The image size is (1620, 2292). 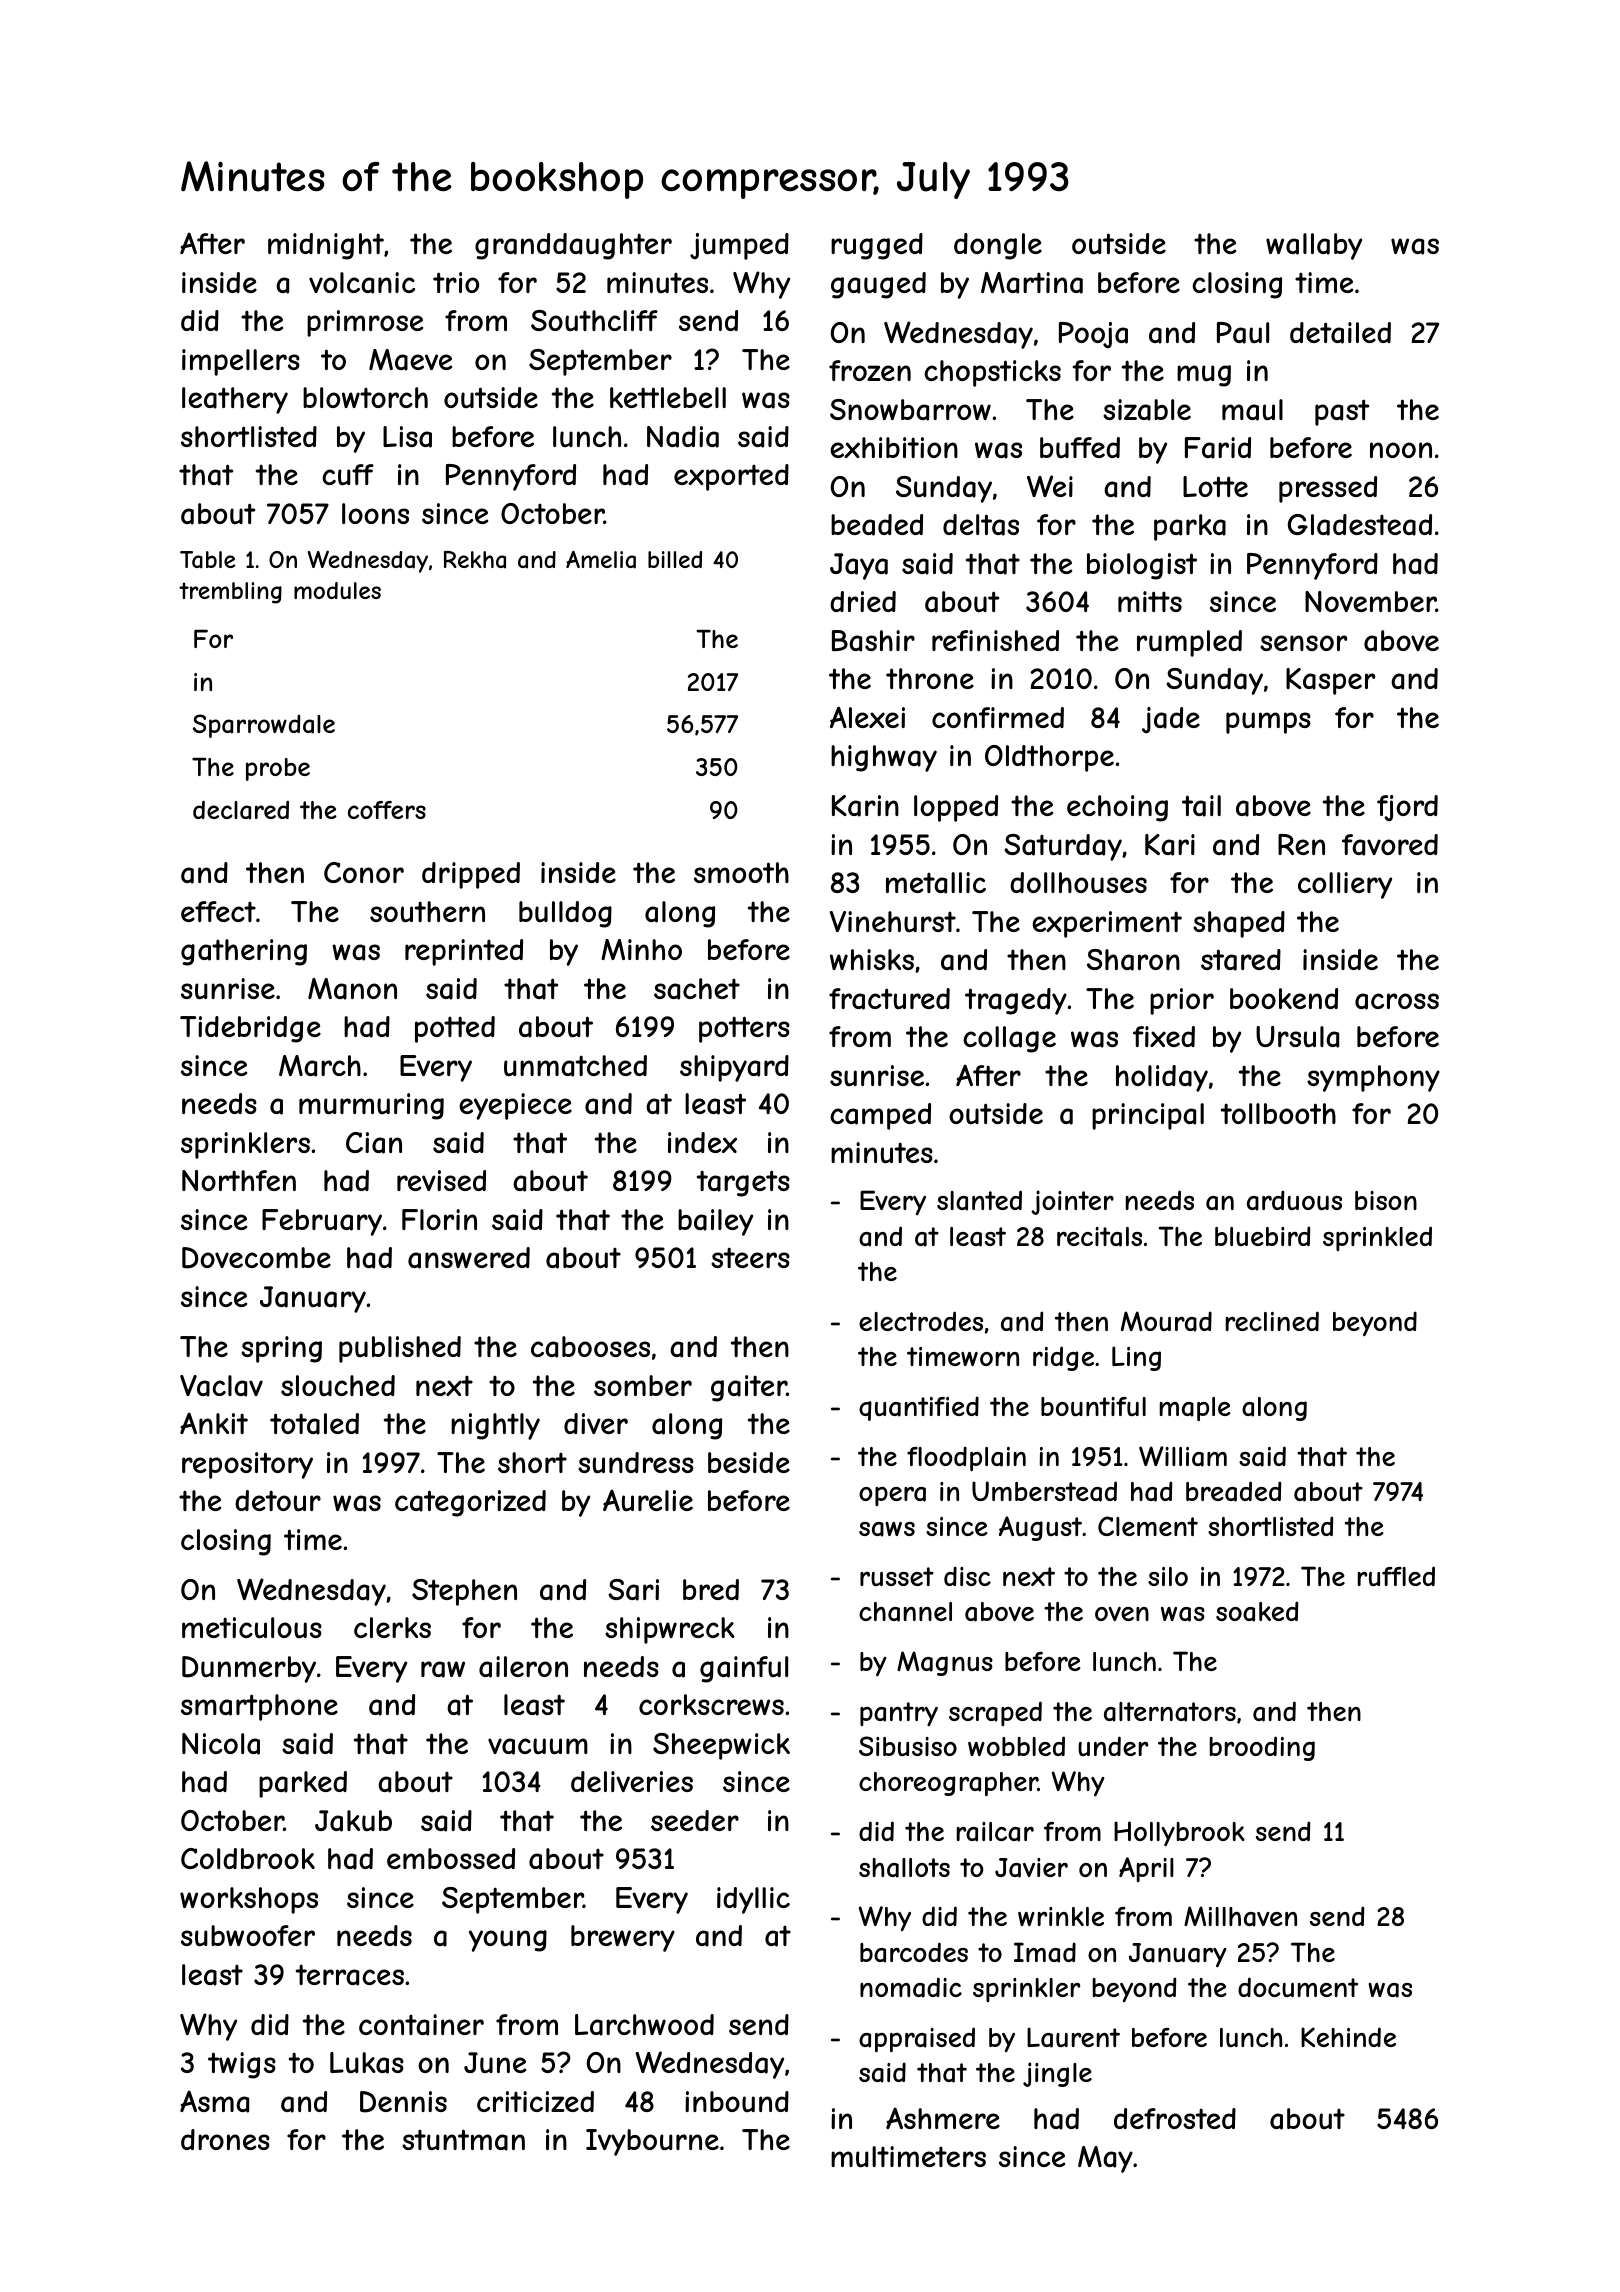 I want to click on midnight, so click(x=326, y=246).
